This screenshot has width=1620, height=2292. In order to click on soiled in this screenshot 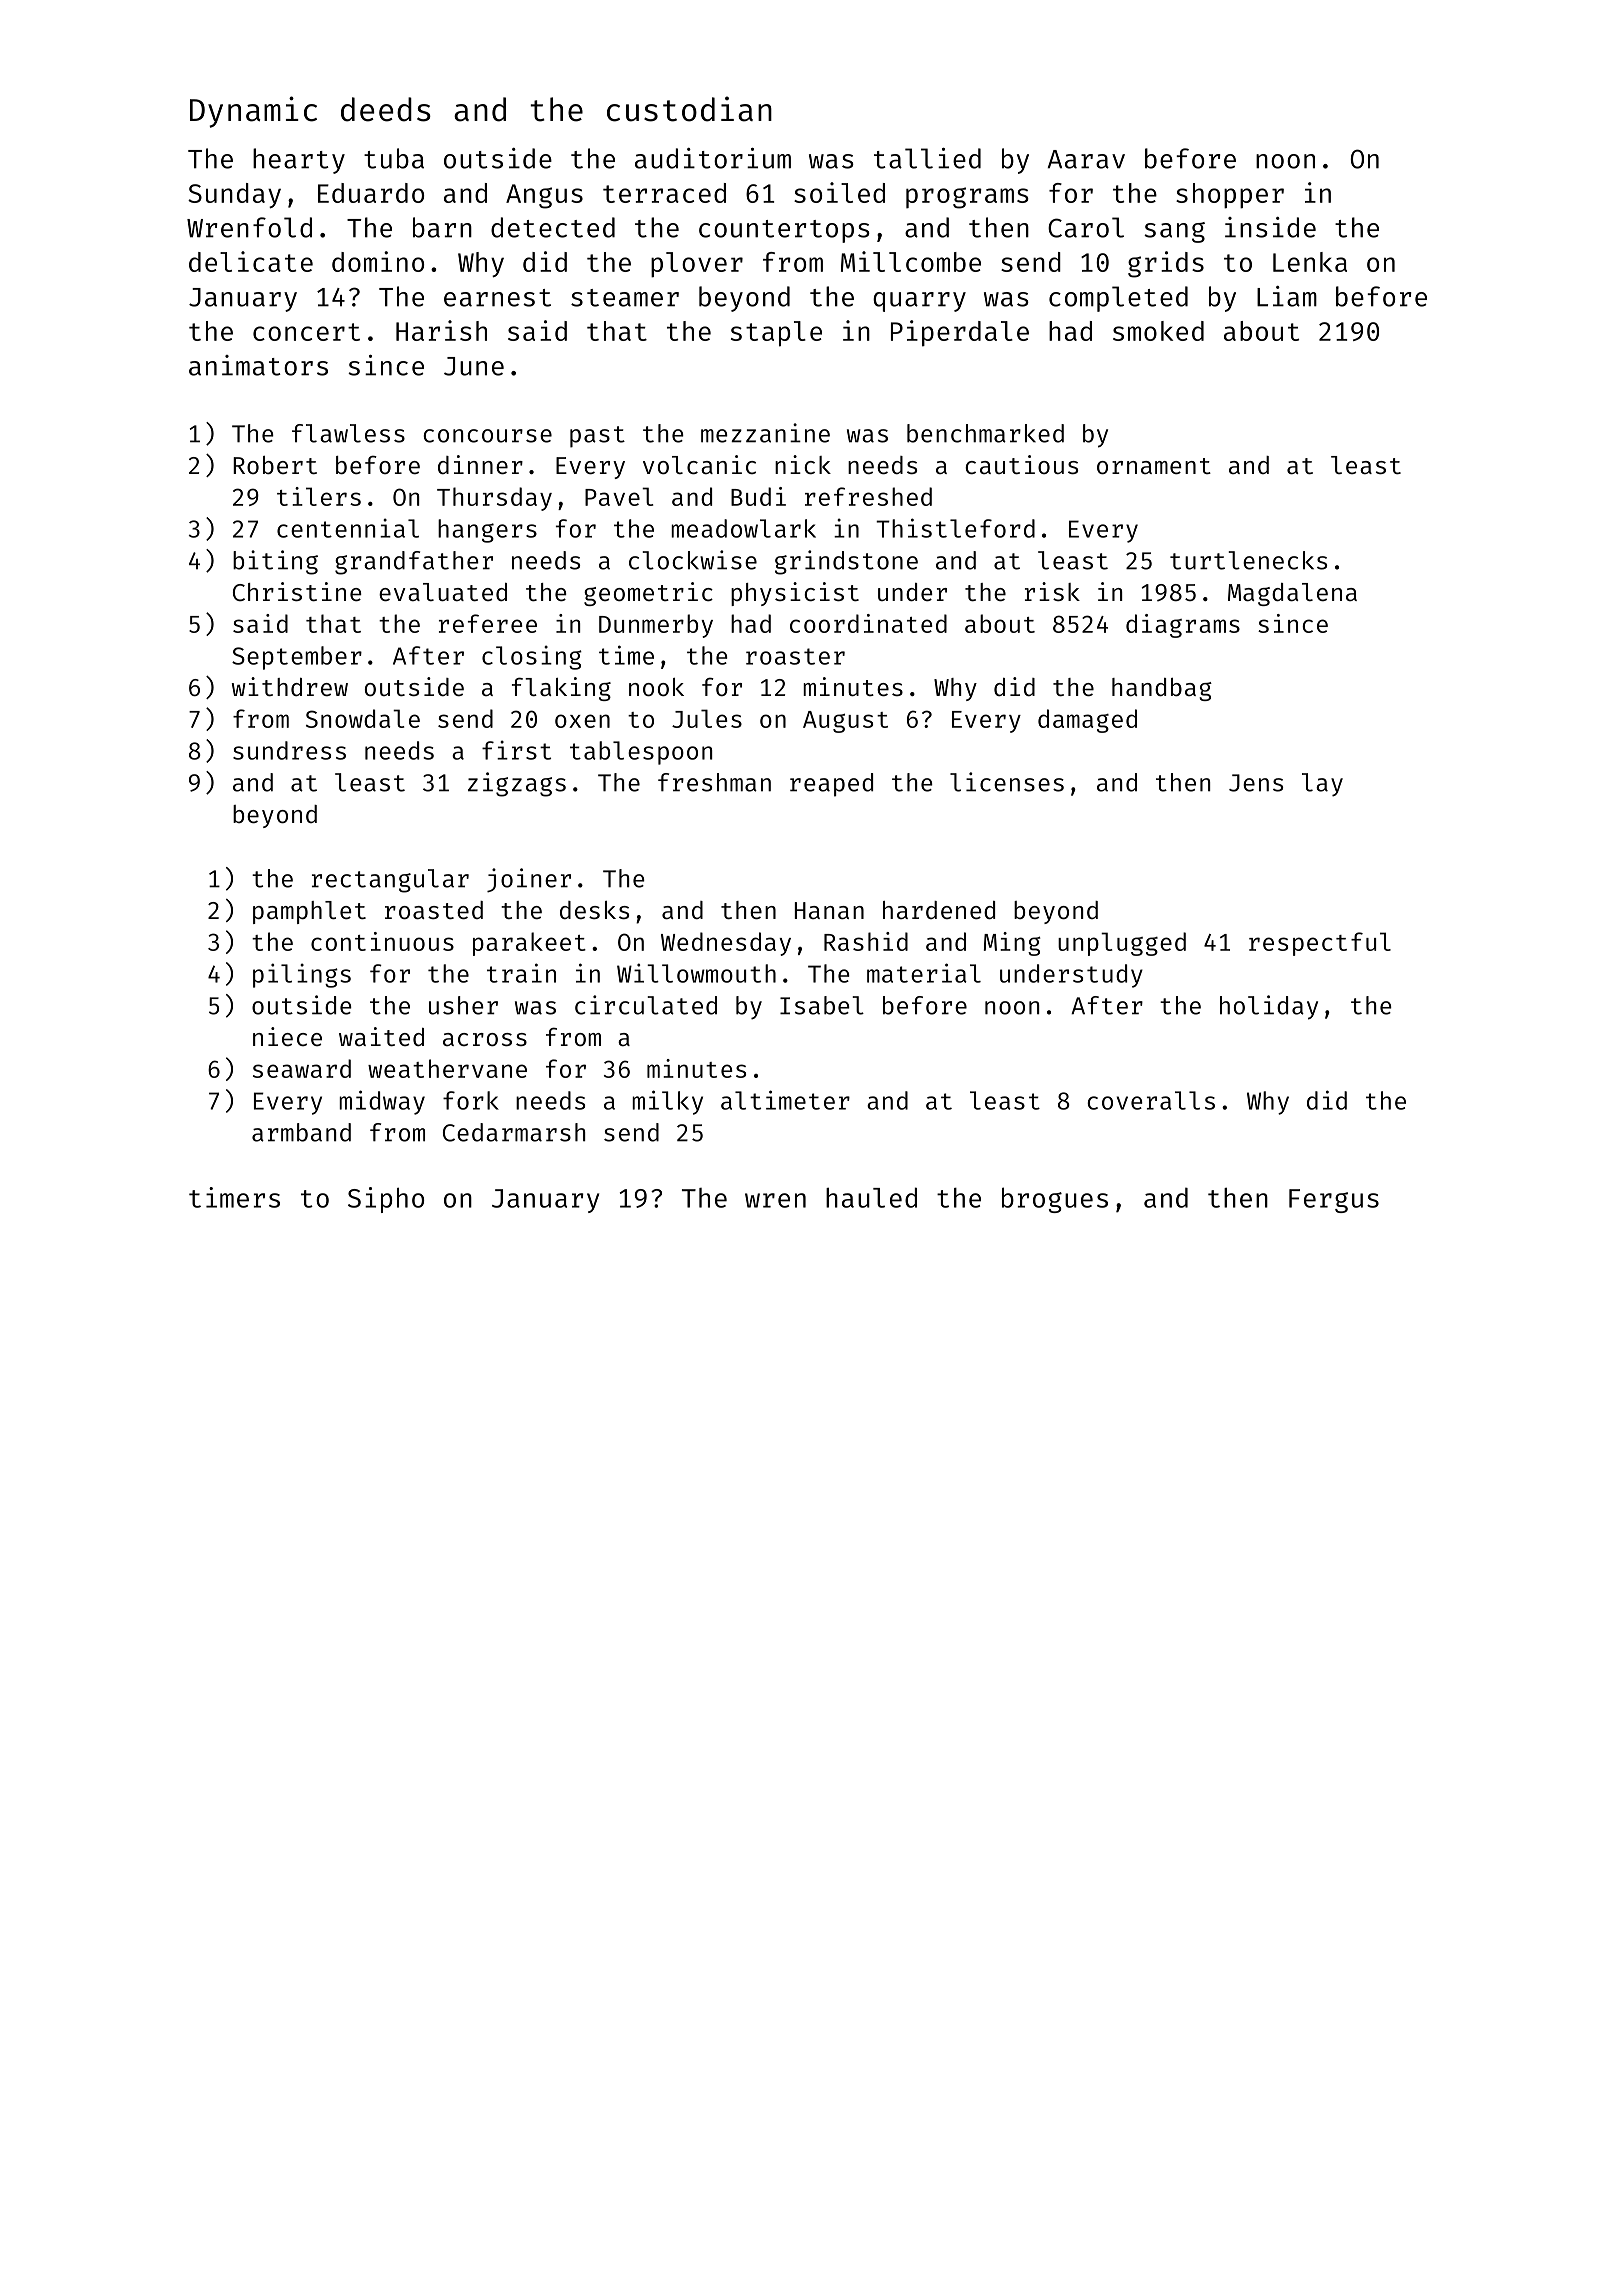, I will do `click(839, 192)`.
